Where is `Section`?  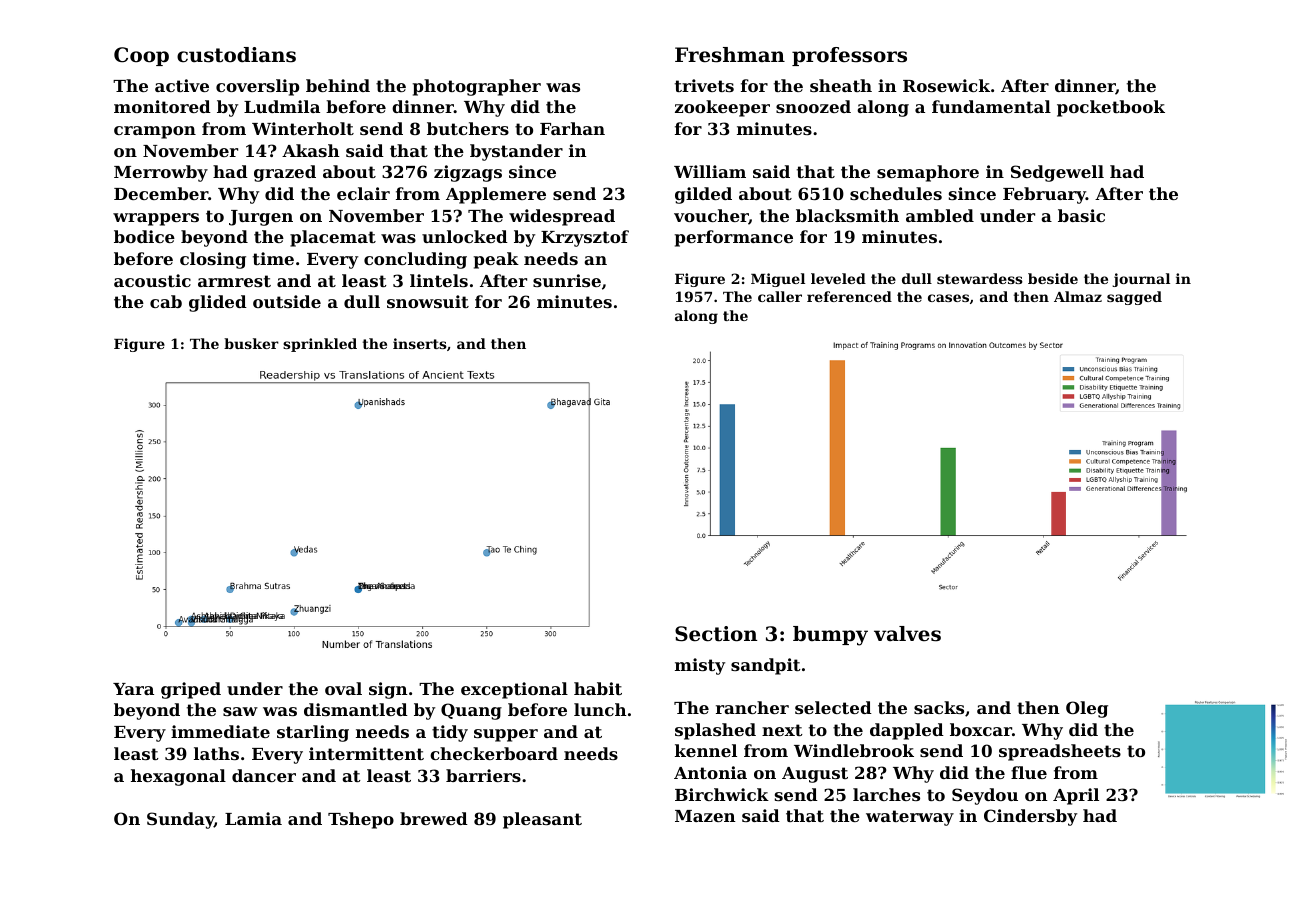 Section is located at coordinates (716, 634).
